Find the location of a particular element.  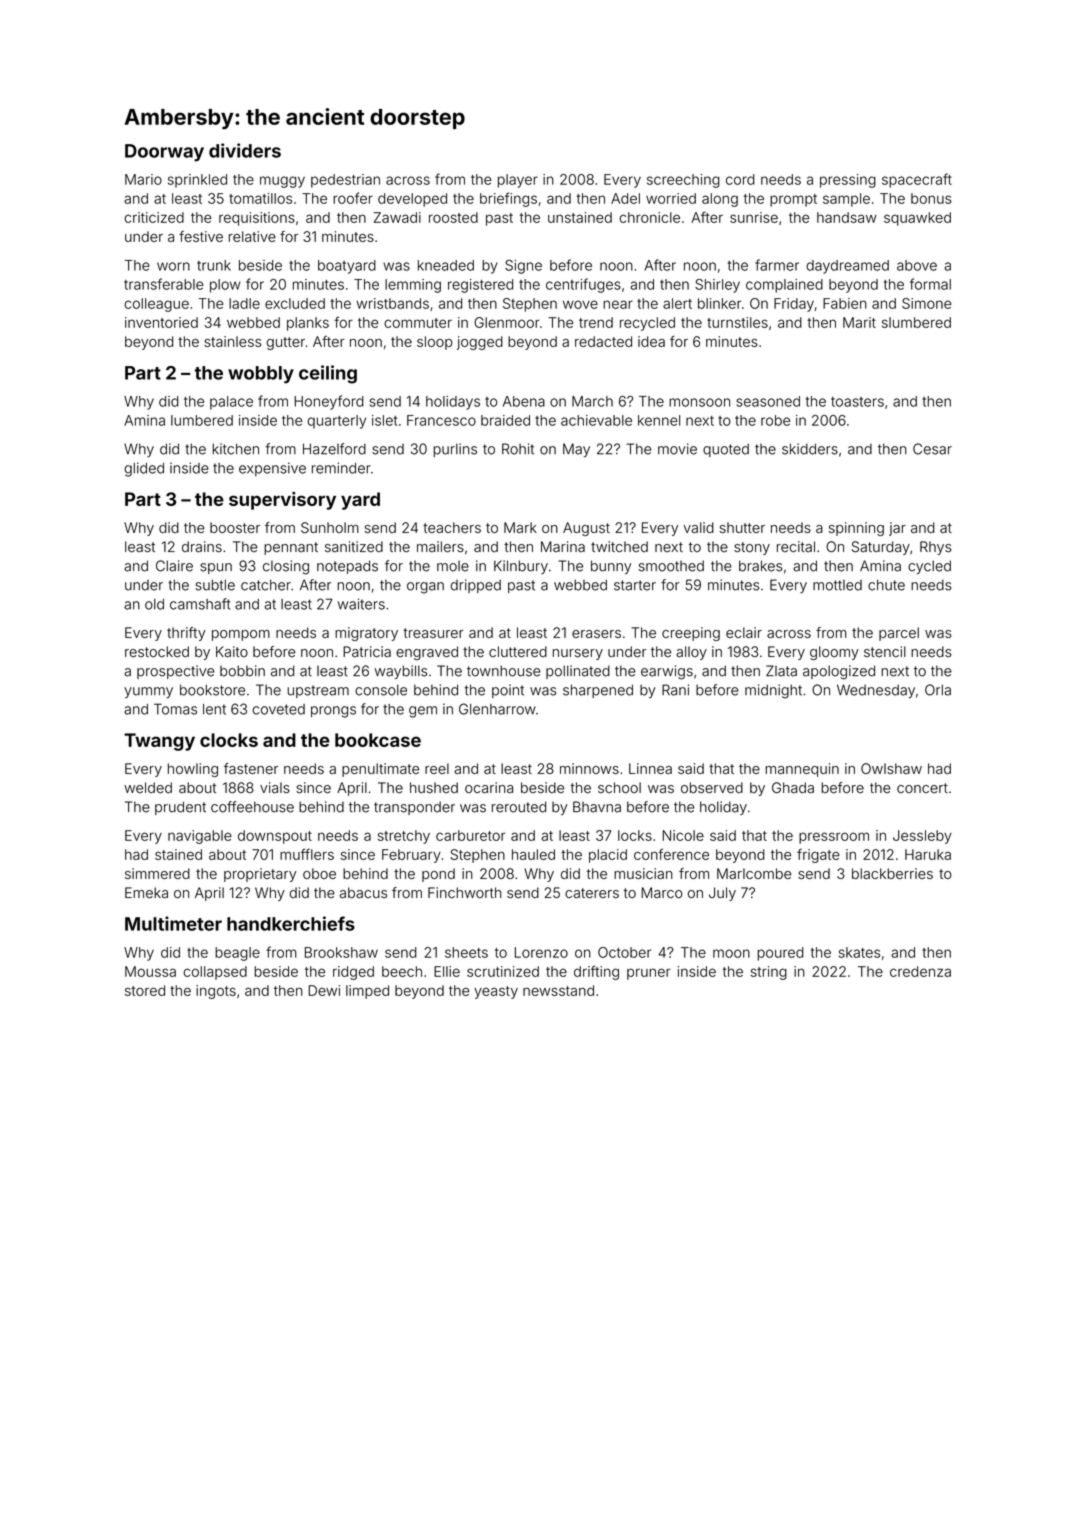

near is located at coordinates (618, 304).
